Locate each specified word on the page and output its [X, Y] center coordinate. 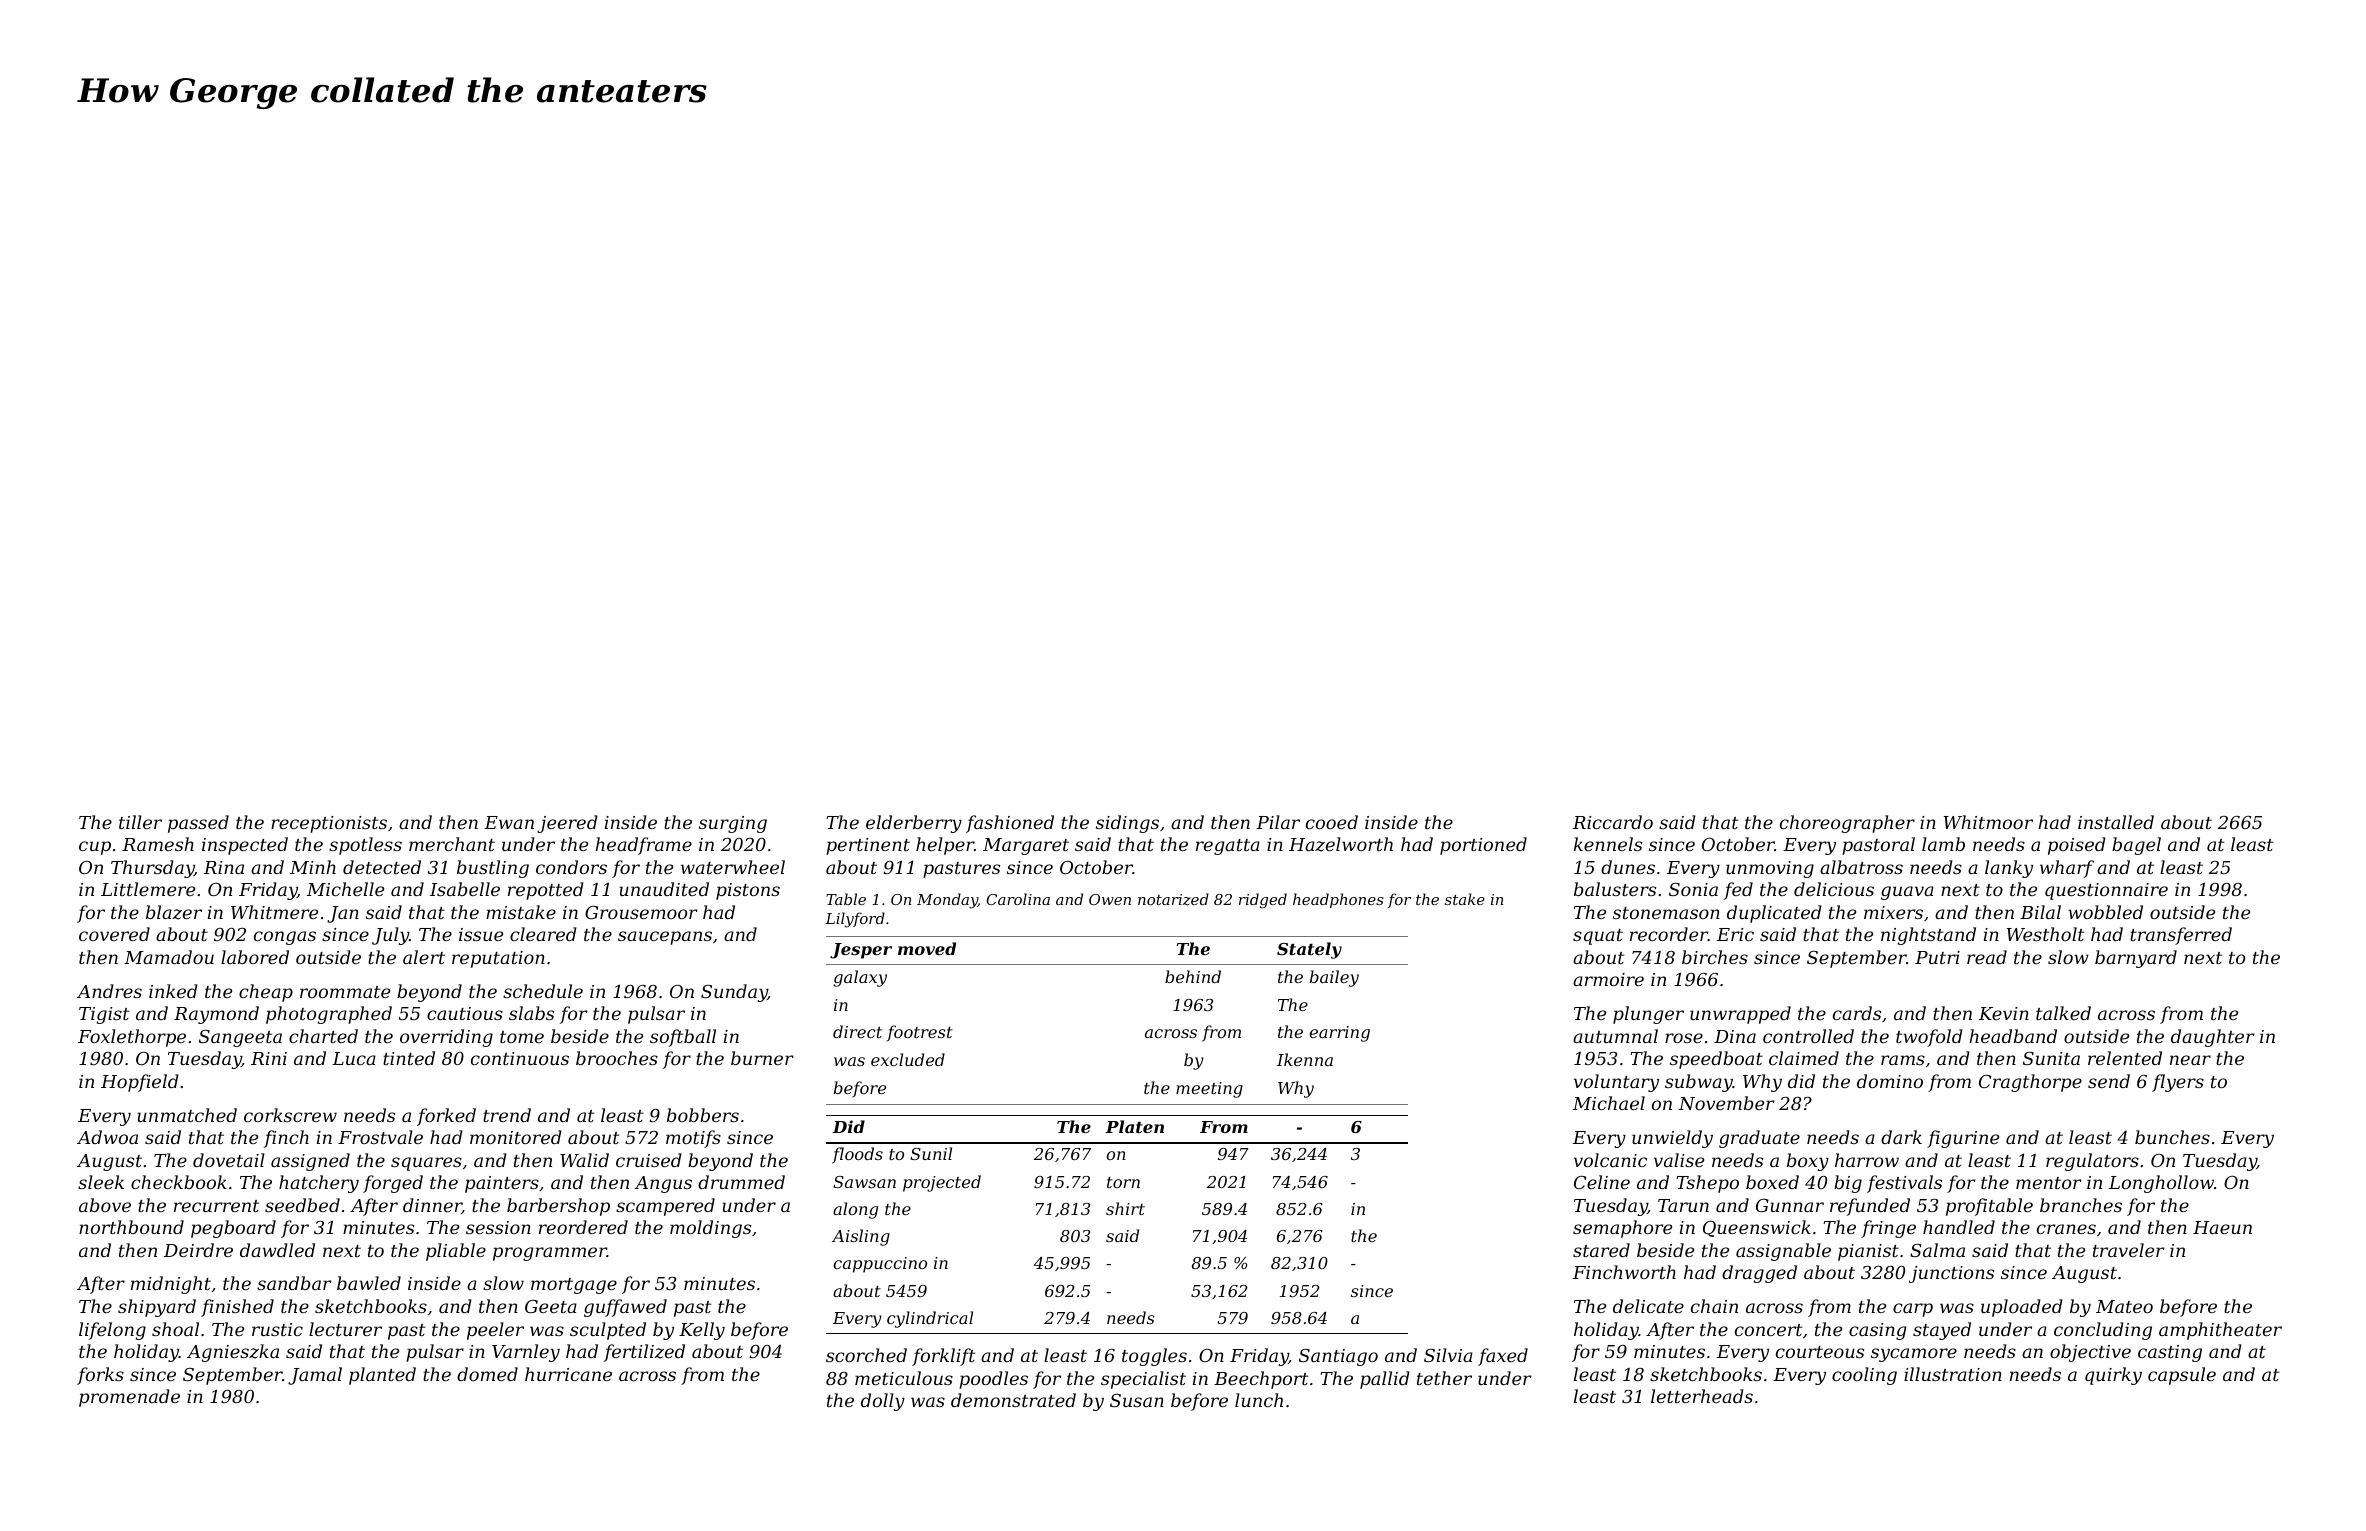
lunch [1259, 1400]
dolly [883, 1402]
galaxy [860, 978]
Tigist [104, 1015]
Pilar [1278, 822]
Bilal [2040, 912]
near [2190, 1060]
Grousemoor [641, 912]
